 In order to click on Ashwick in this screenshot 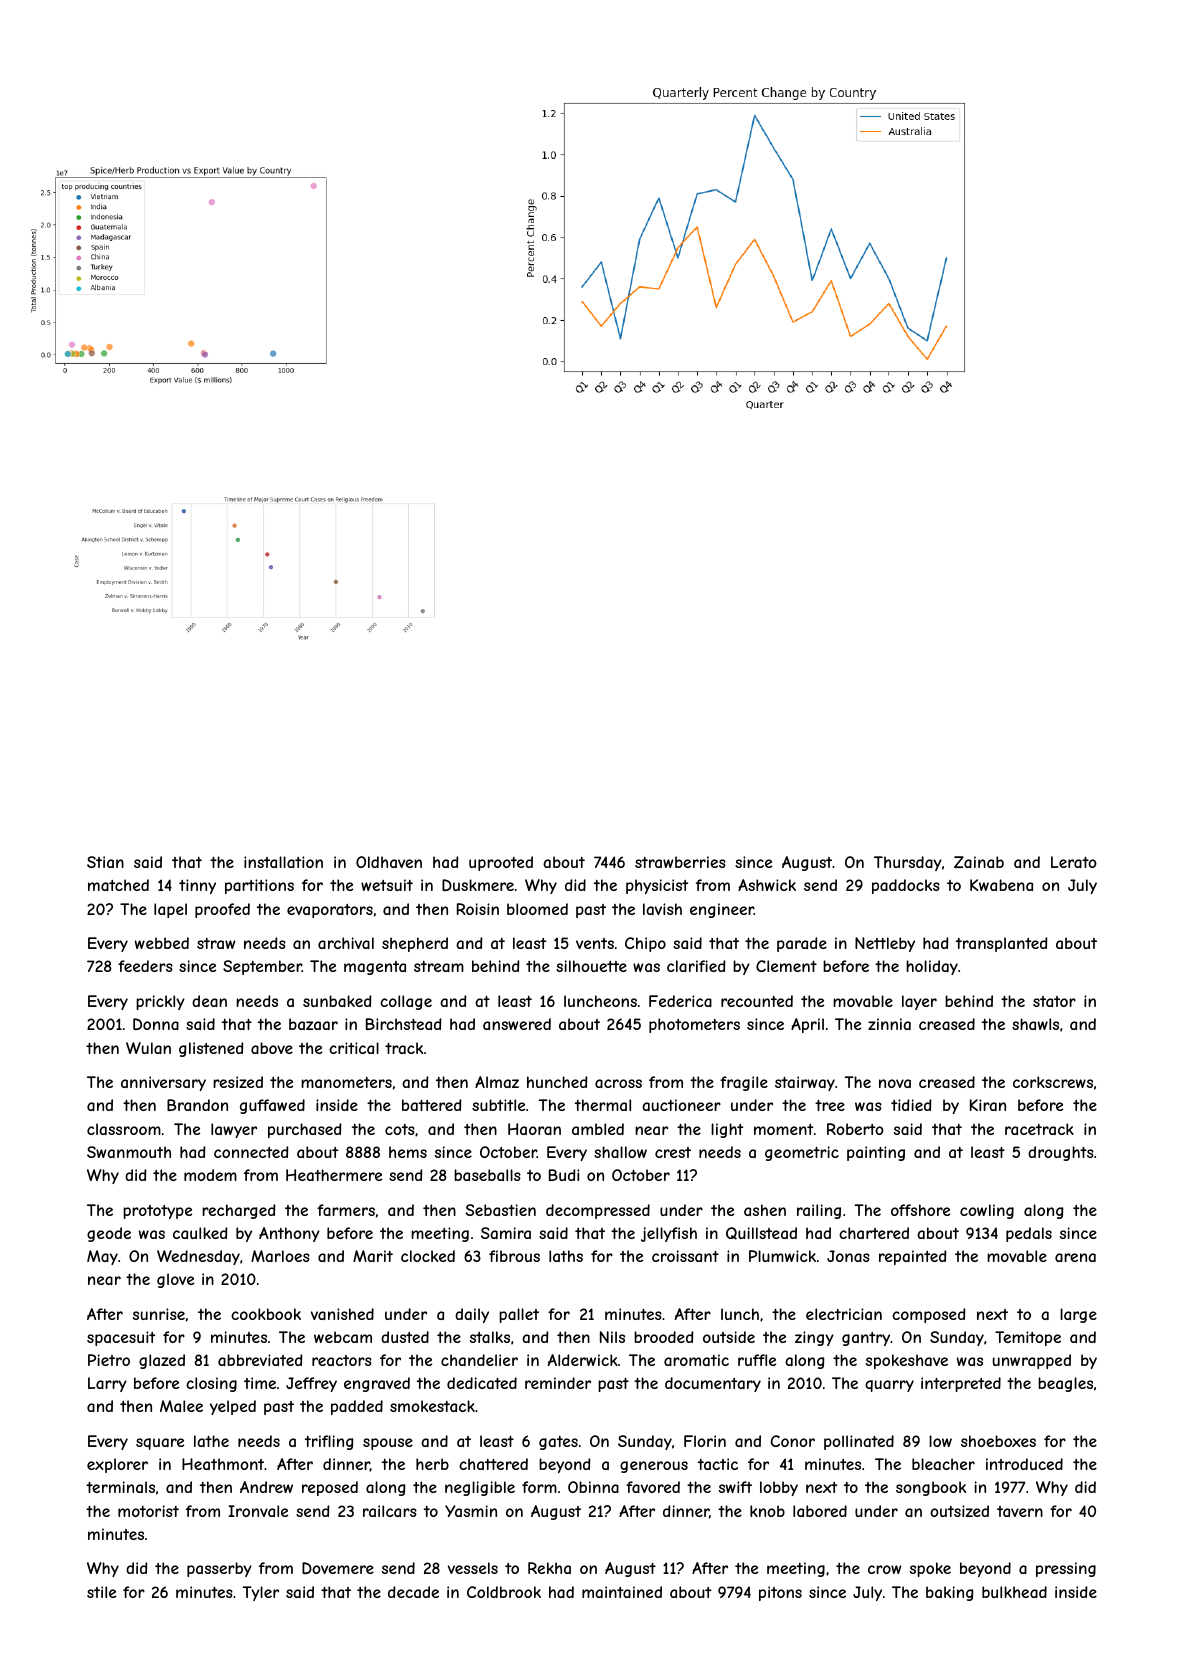, I will do `click(767, 885)`.
